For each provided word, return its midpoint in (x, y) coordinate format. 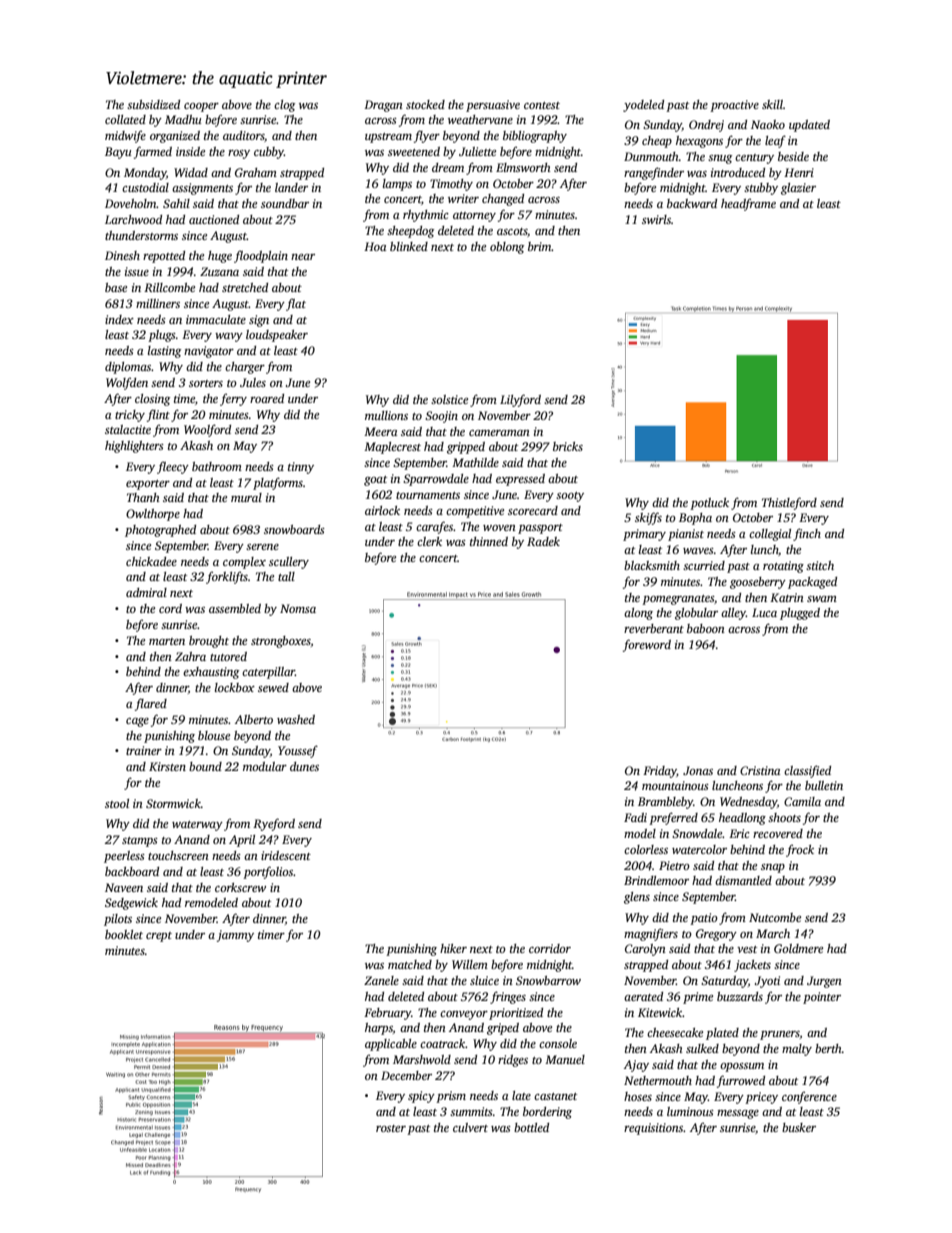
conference (809, 1097)
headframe (748, 204)
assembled (235, 608)
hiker (453, 948)
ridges (513, 1061)
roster (391, 1128)
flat (296, 304)
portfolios (268, 872)
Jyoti (767, 982)
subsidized (153, 104)
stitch (820, 565)
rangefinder (654, 173)
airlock (382, 510)
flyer (427, 136)
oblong (507, 248)
